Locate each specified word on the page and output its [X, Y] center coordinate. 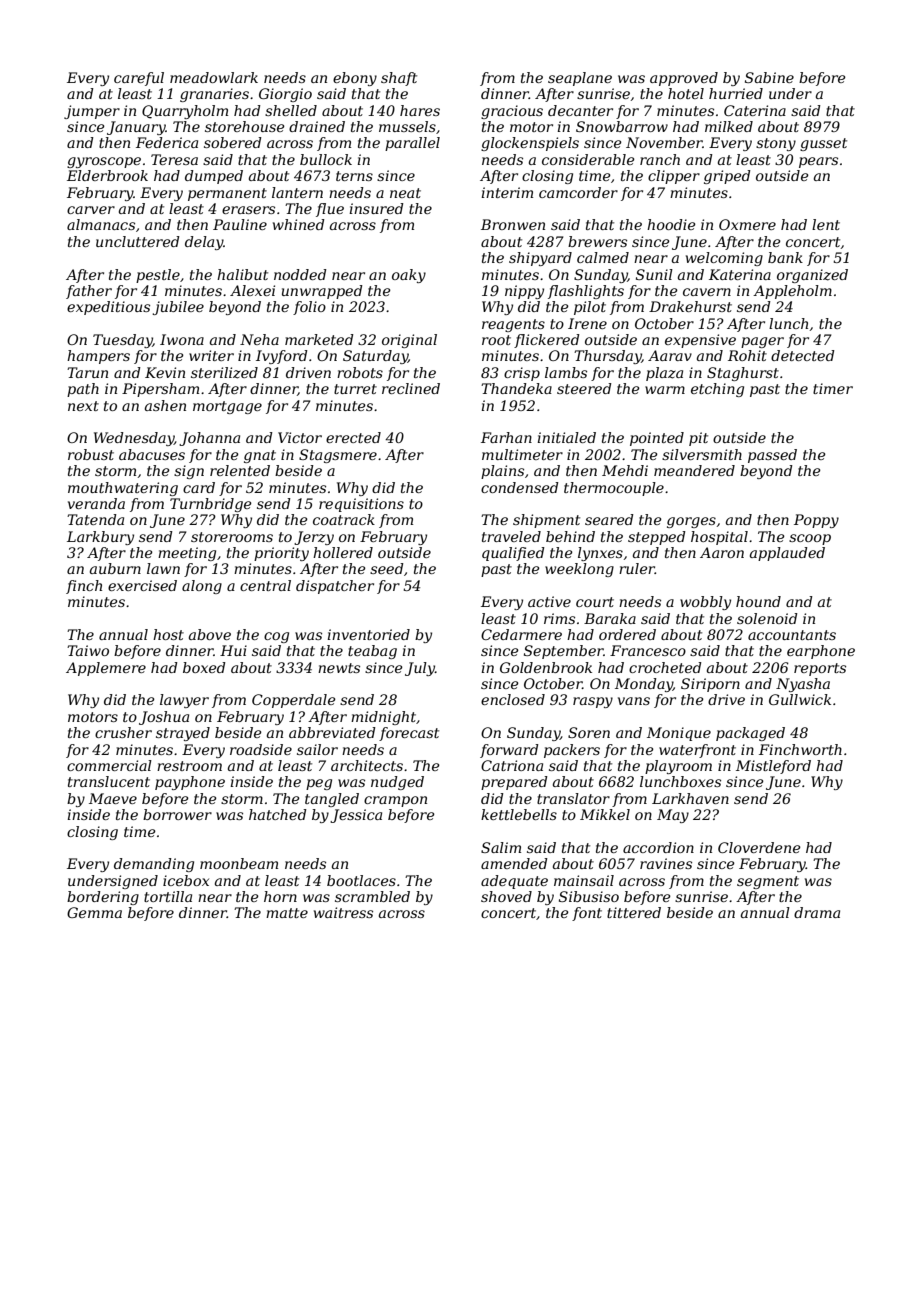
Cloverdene [759, 847]
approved [684, 79]
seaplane [580, 79]
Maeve [113, 798]
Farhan [506, 437]
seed [387, 568]
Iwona [182, 339]
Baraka [610, 618]
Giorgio [285, 95]
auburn [115, 568]
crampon [395, 801]
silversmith [702, 454]
